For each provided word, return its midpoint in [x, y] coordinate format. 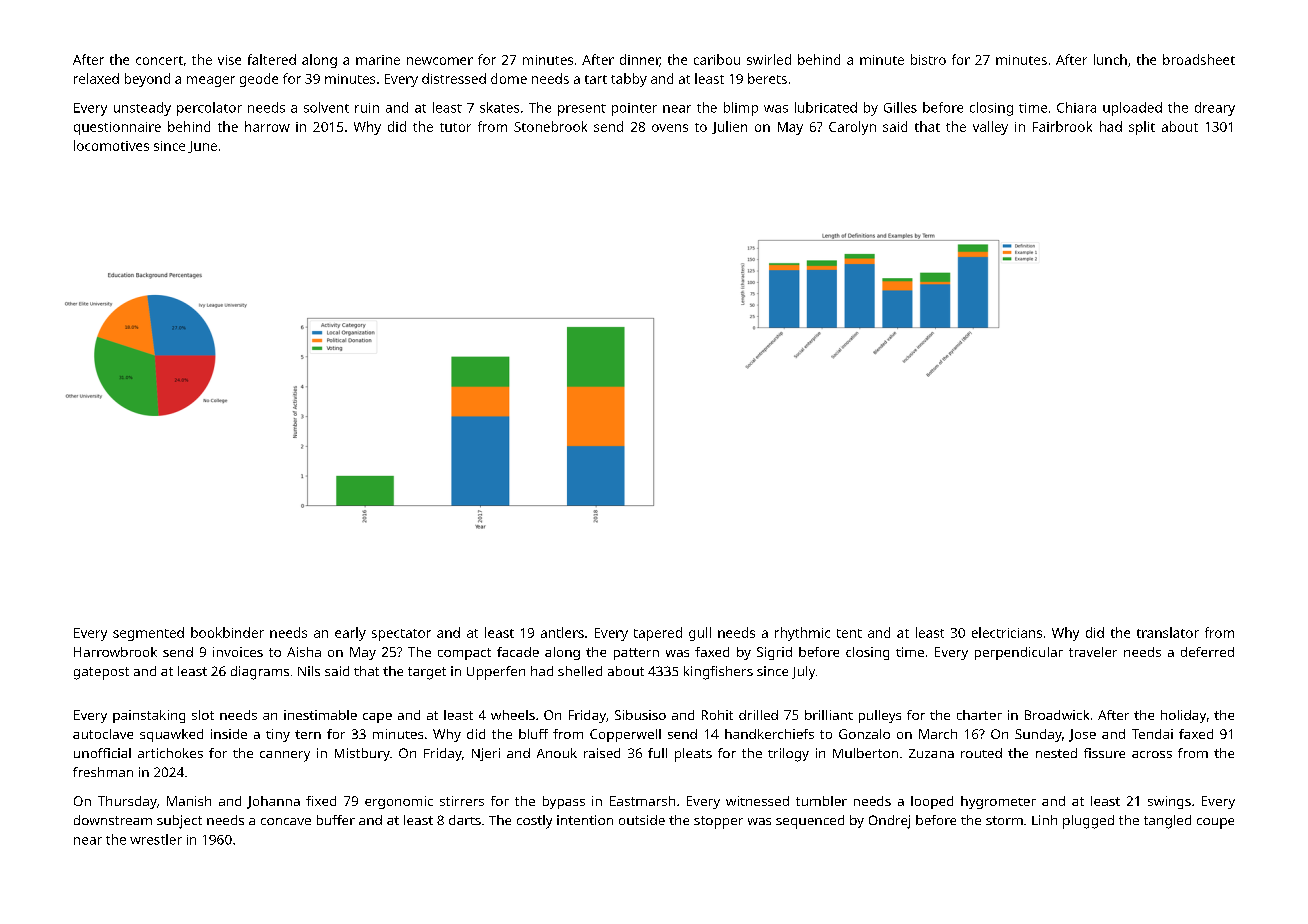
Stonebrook [550, 126]
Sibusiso [640, 715]
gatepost [101, 673]
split [1142, 128]
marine [378, 60]
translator [1168, 632]
